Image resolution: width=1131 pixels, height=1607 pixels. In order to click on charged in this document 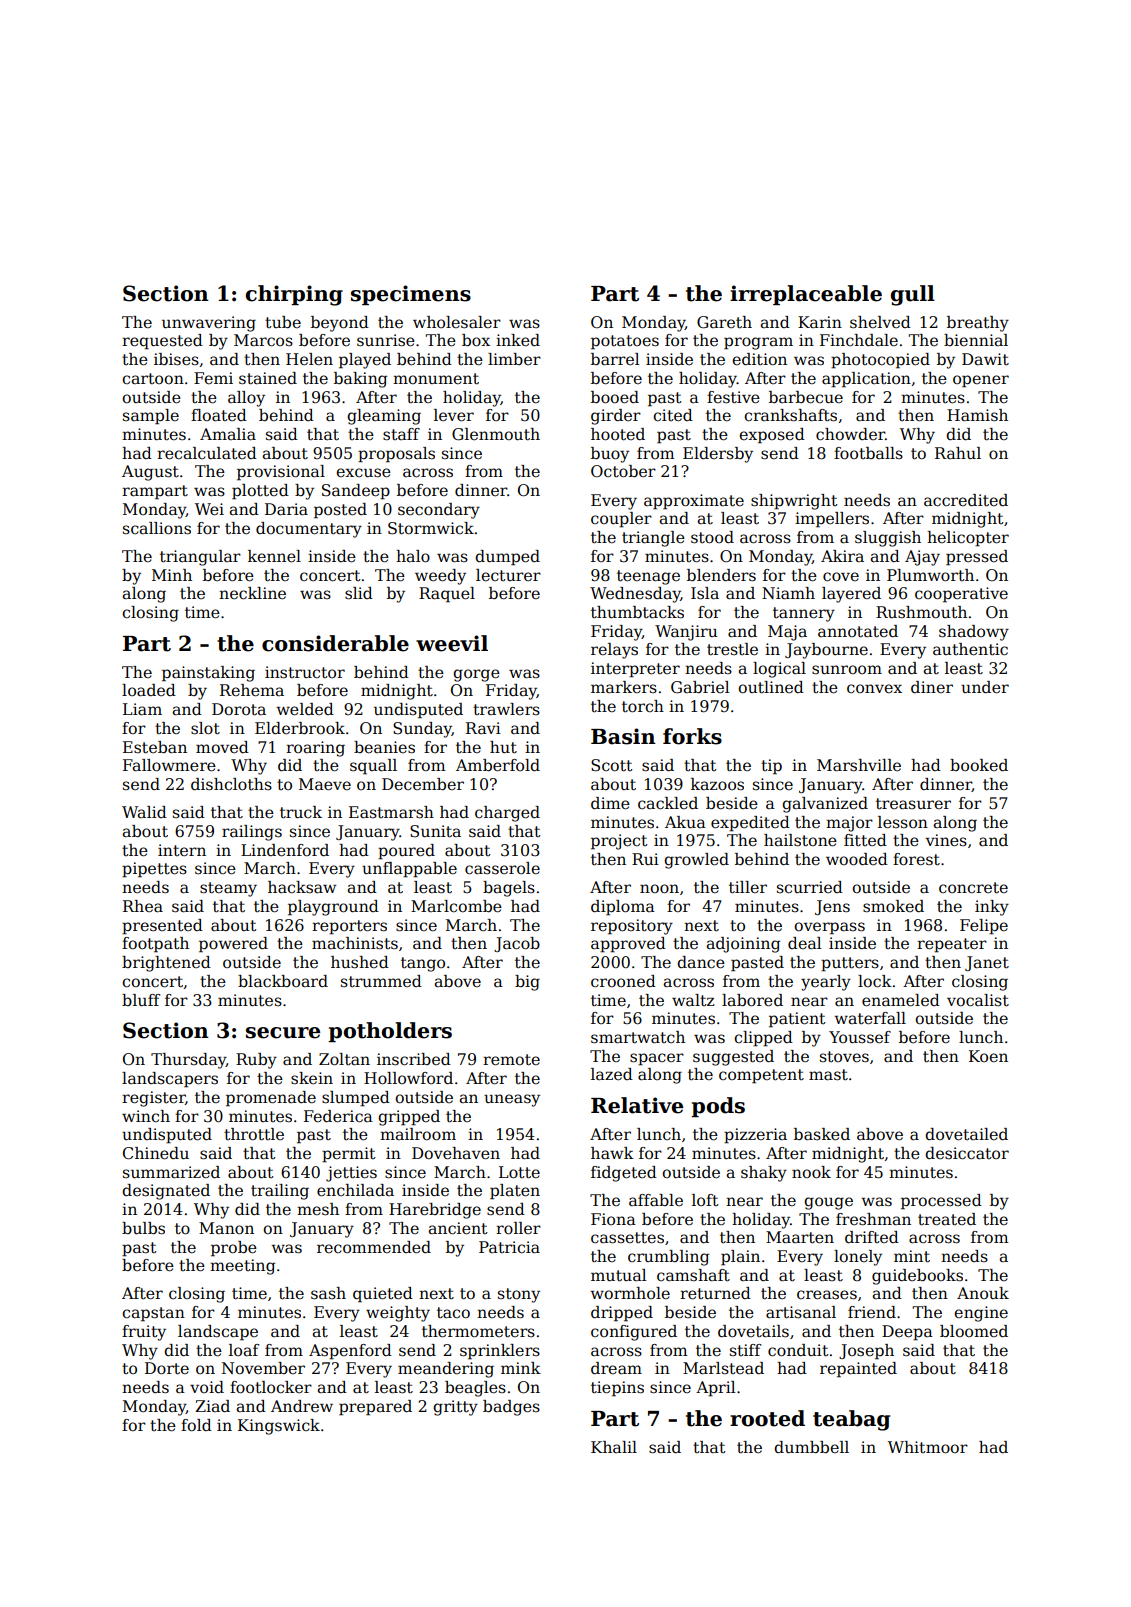, I will do `click(507, 814)`.
